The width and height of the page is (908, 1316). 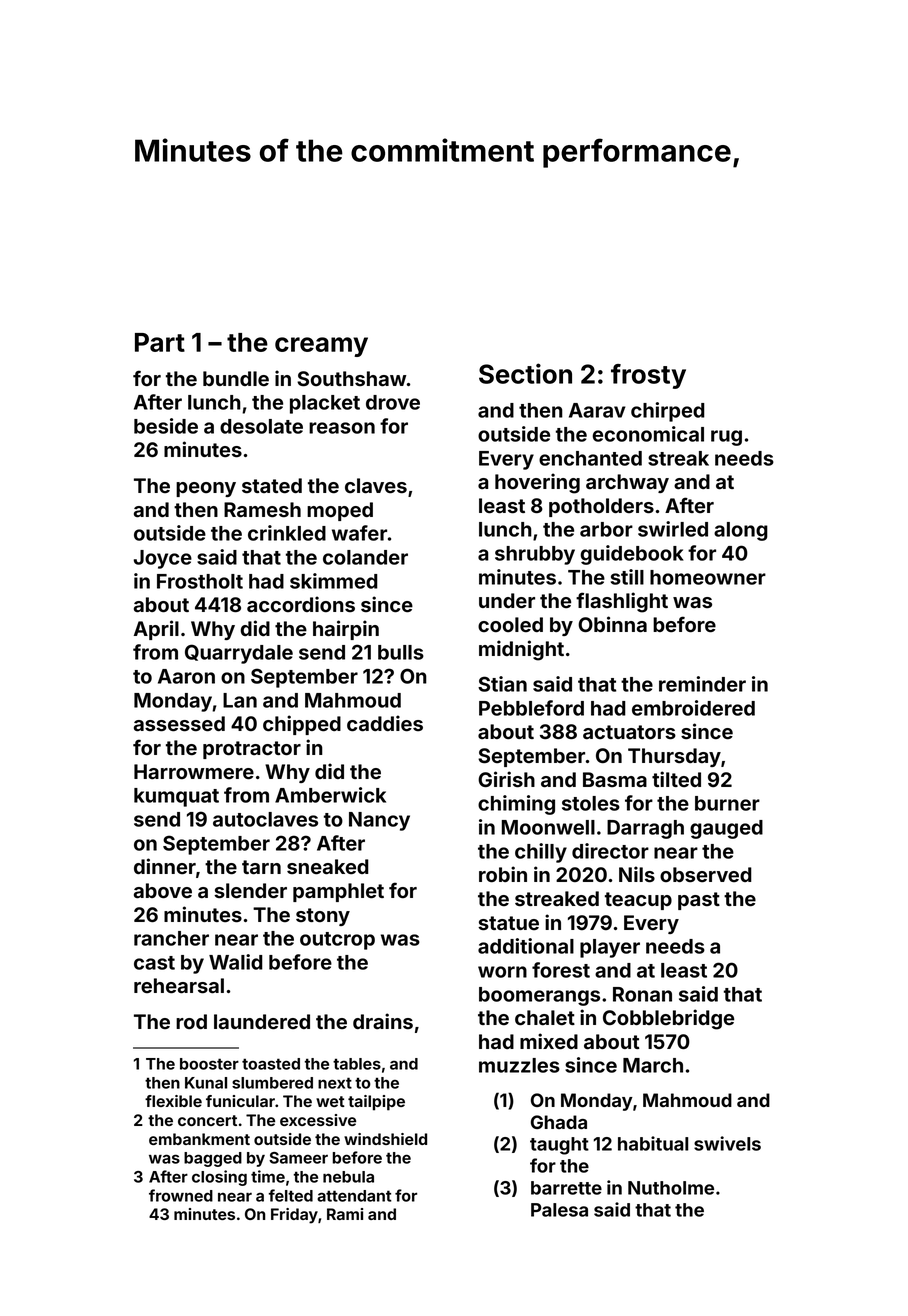 I want to click on Rami, so click(x=345, y=1214).
